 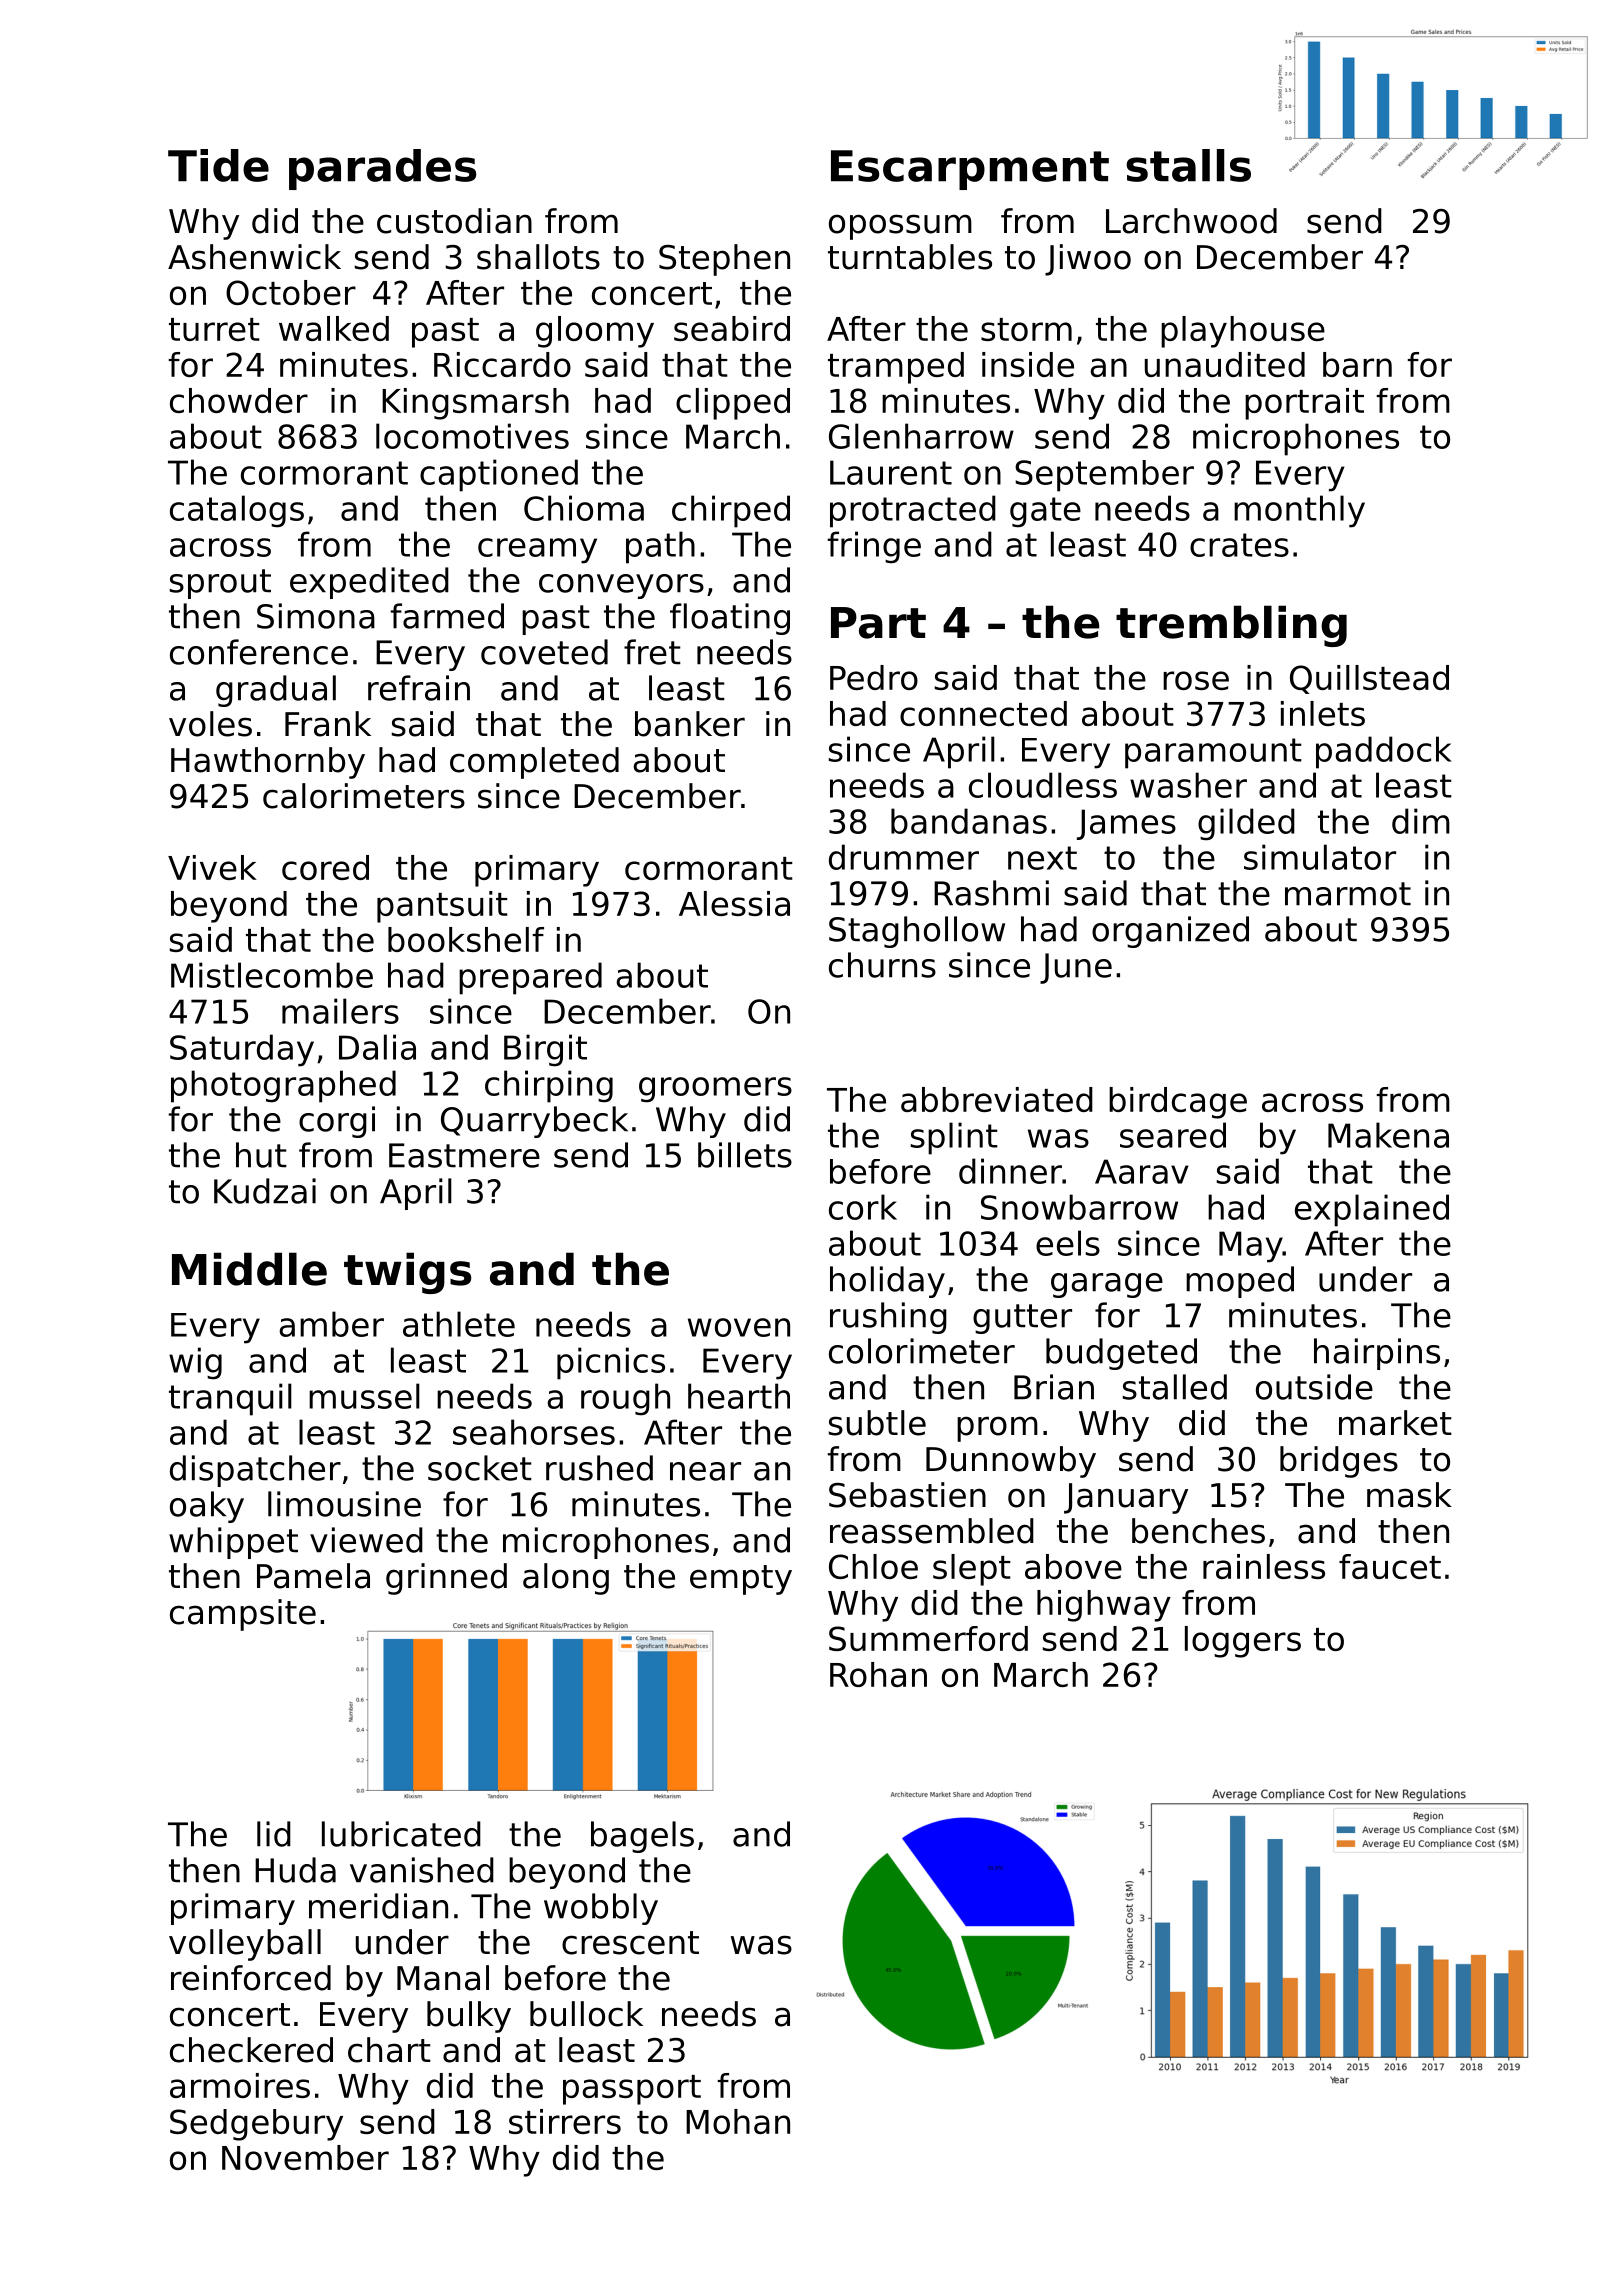 I want to click on empty, so click(x=741, y=1580).
